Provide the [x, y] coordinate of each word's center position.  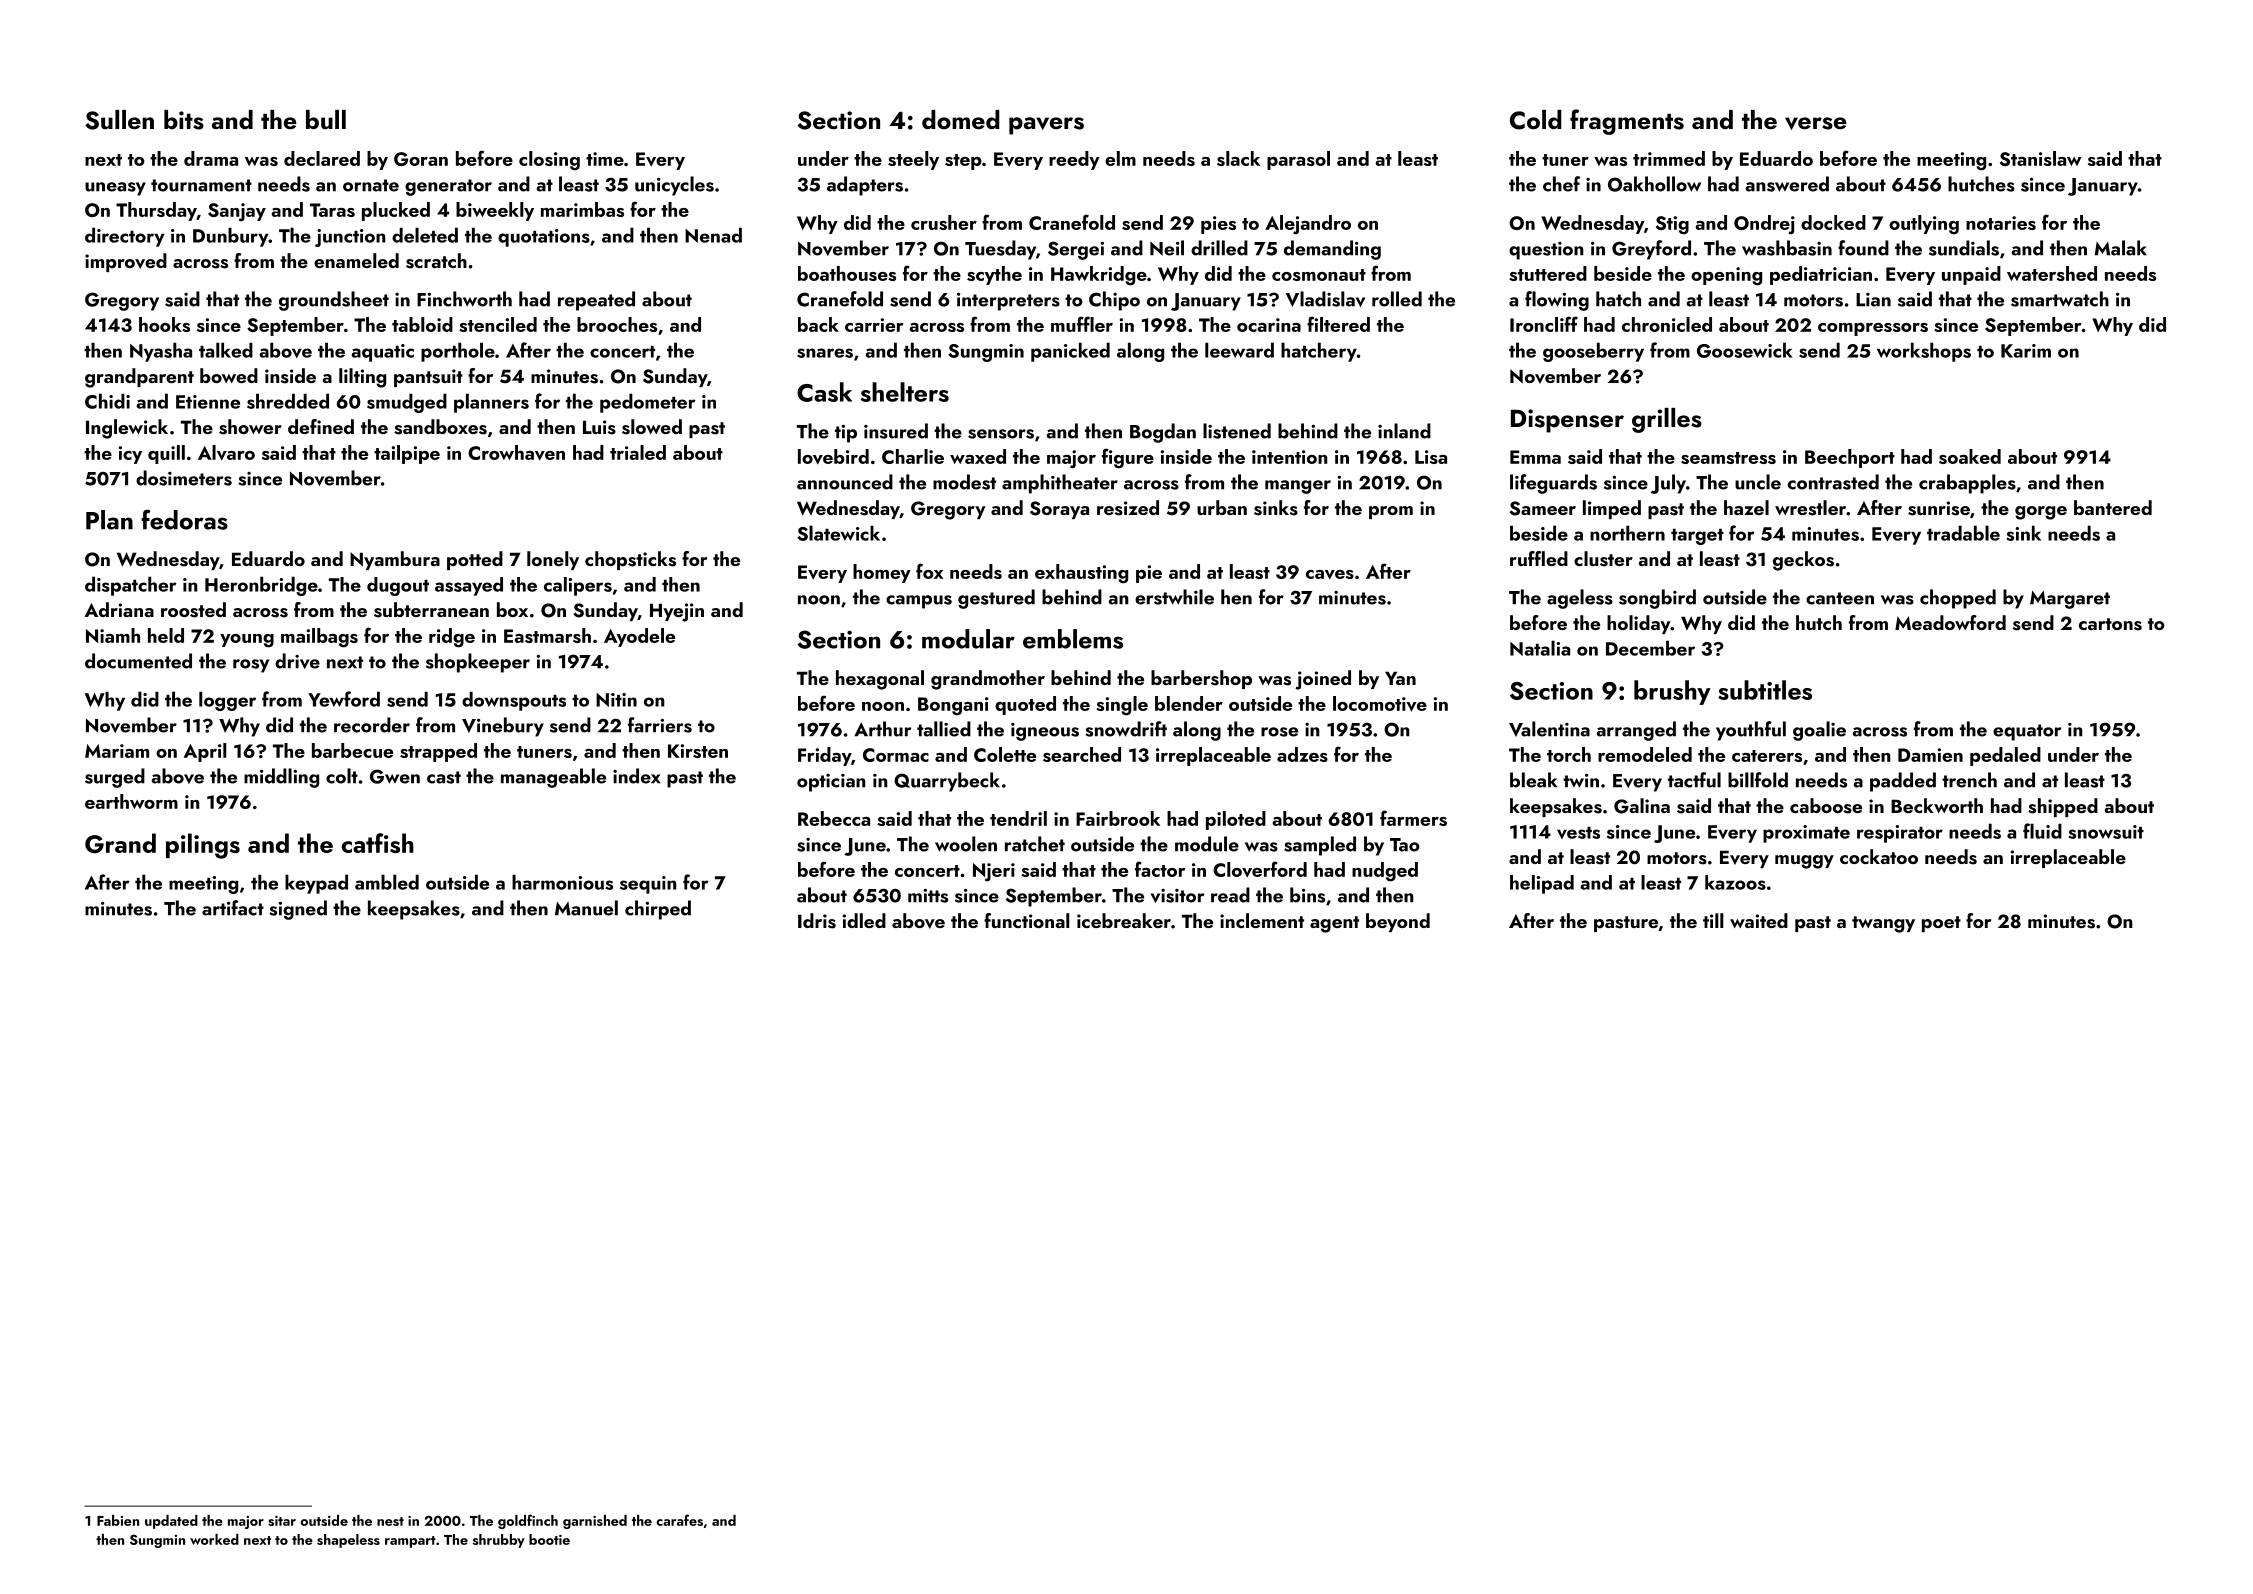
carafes [679, 1520]
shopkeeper [478, 663]
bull [326, 120]
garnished [595, 1522]
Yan [1400, 678]
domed [961, 119]
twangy [1883, 924]
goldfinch [528, 1521]
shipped [2063, 807]
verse [1815, 123]
